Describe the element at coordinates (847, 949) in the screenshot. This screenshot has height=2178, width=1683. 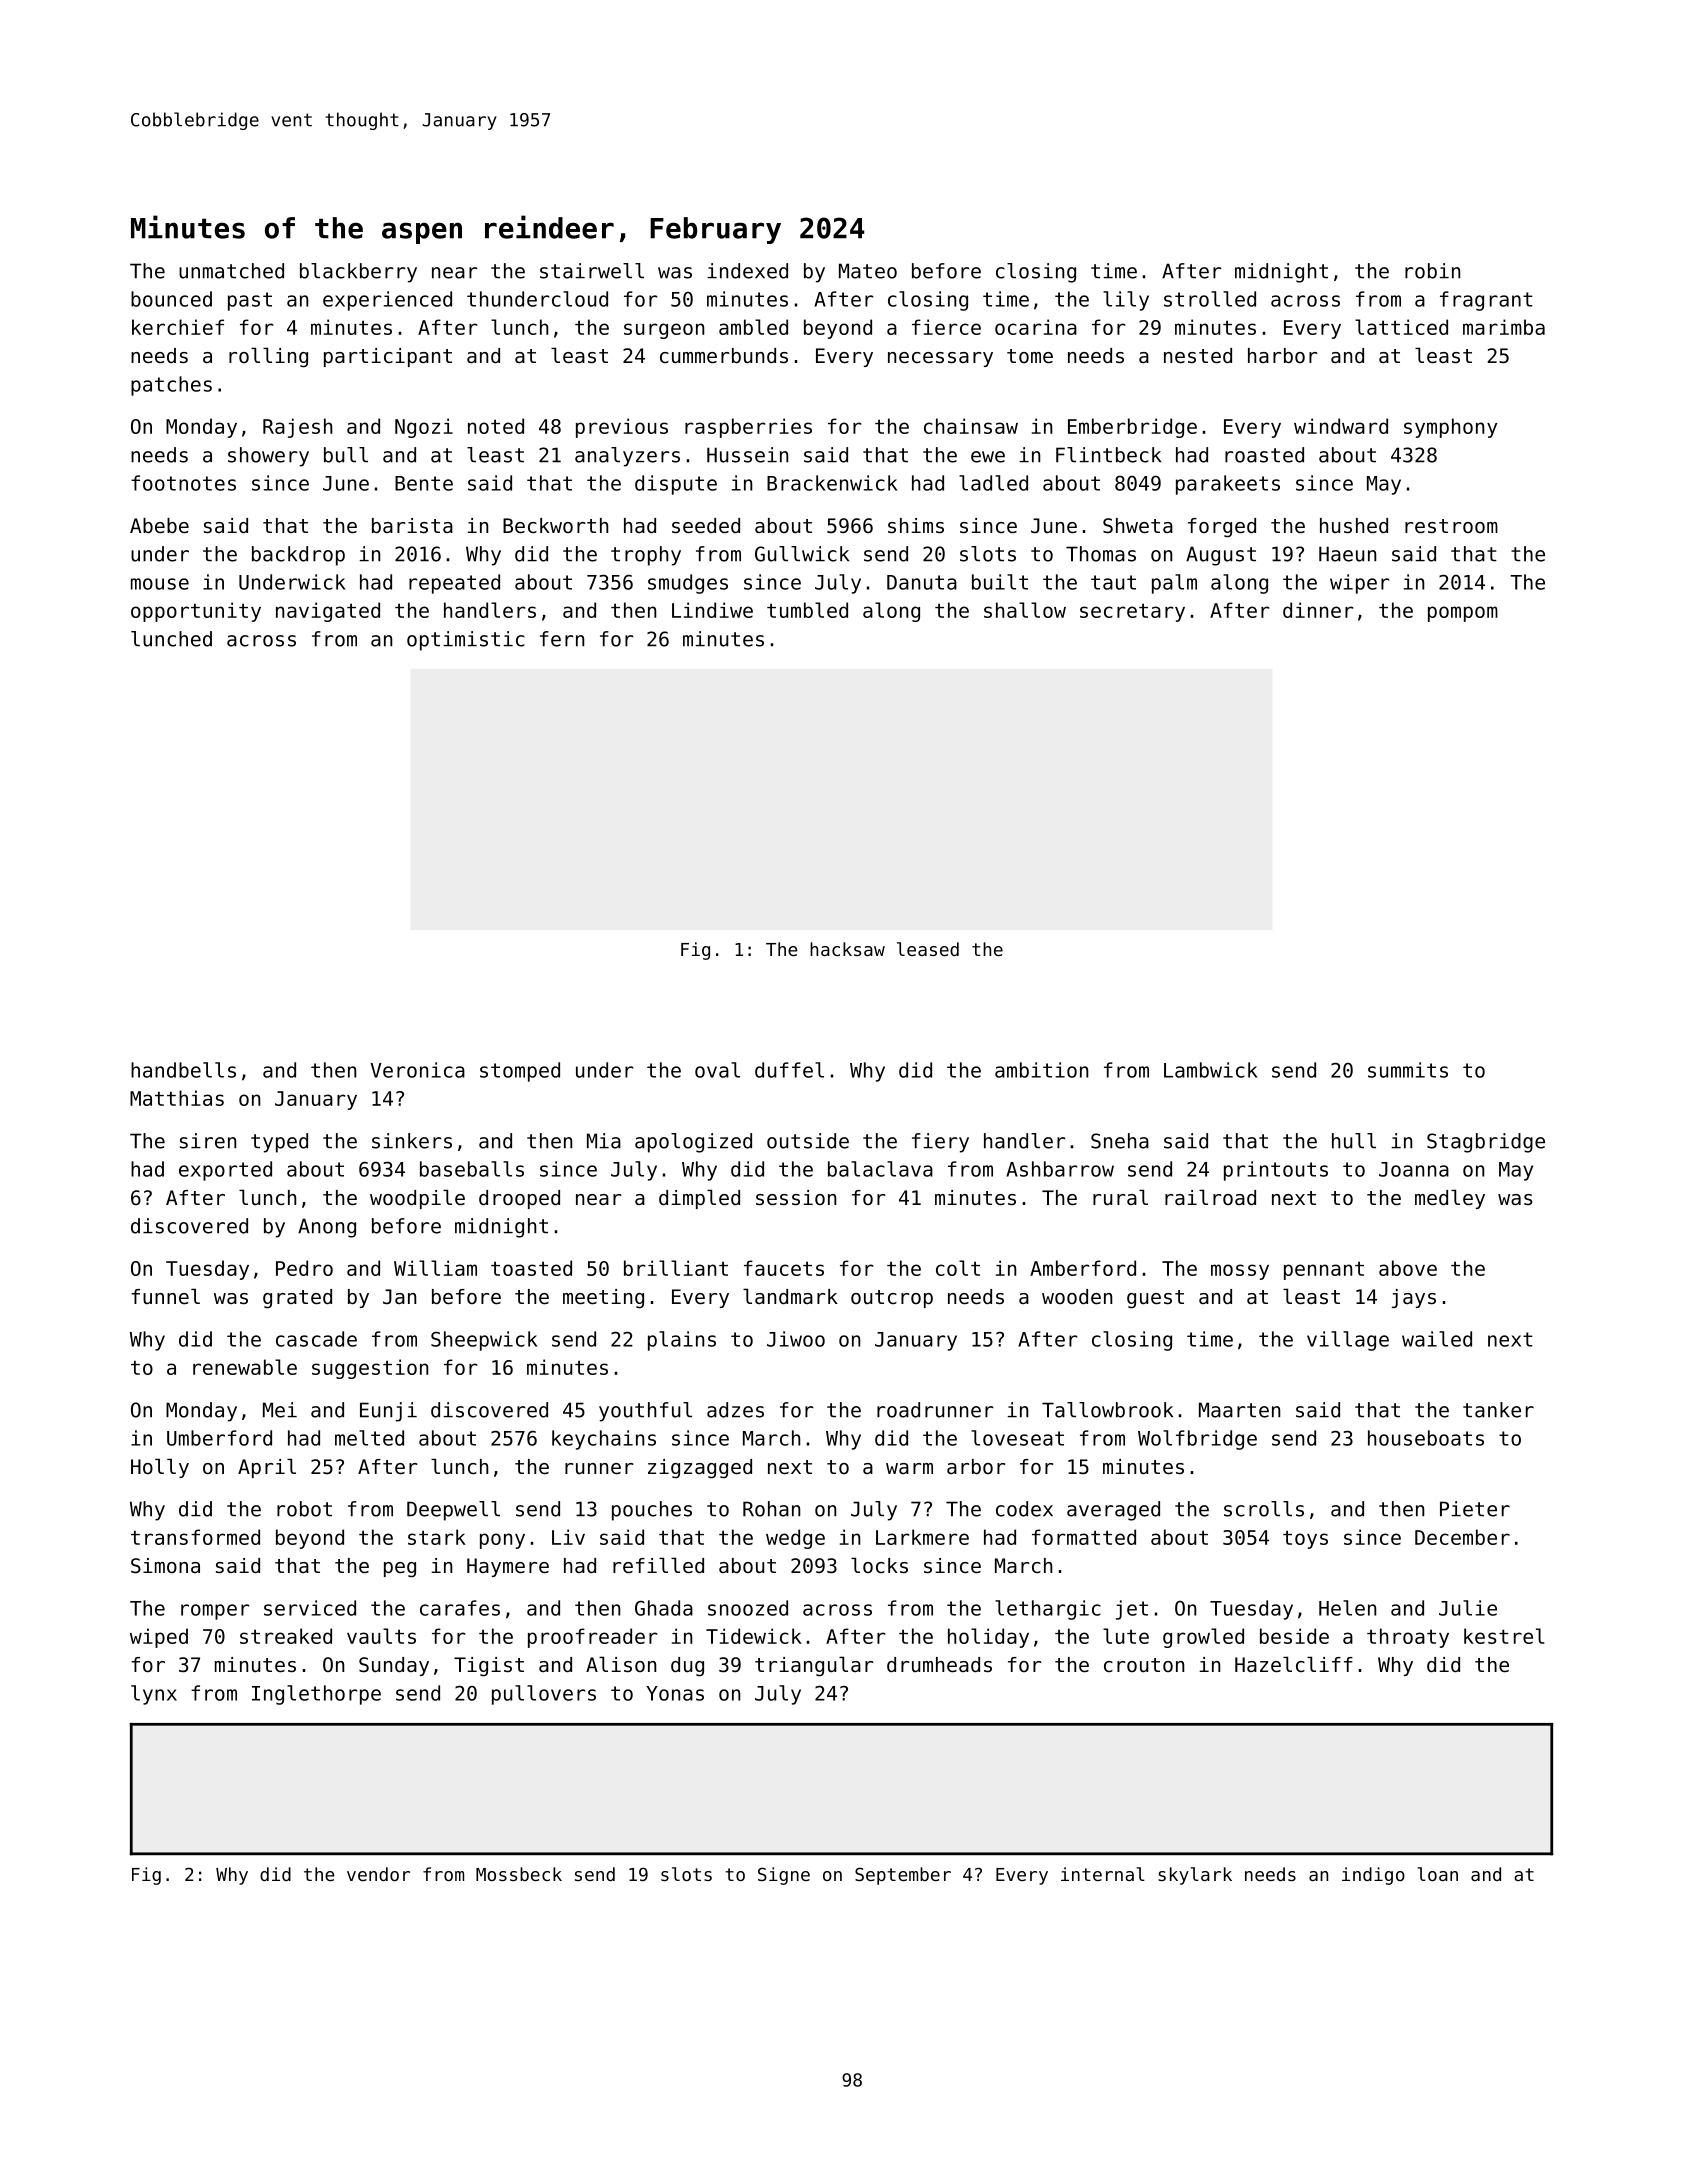
I see `hacksaw` at that location.
